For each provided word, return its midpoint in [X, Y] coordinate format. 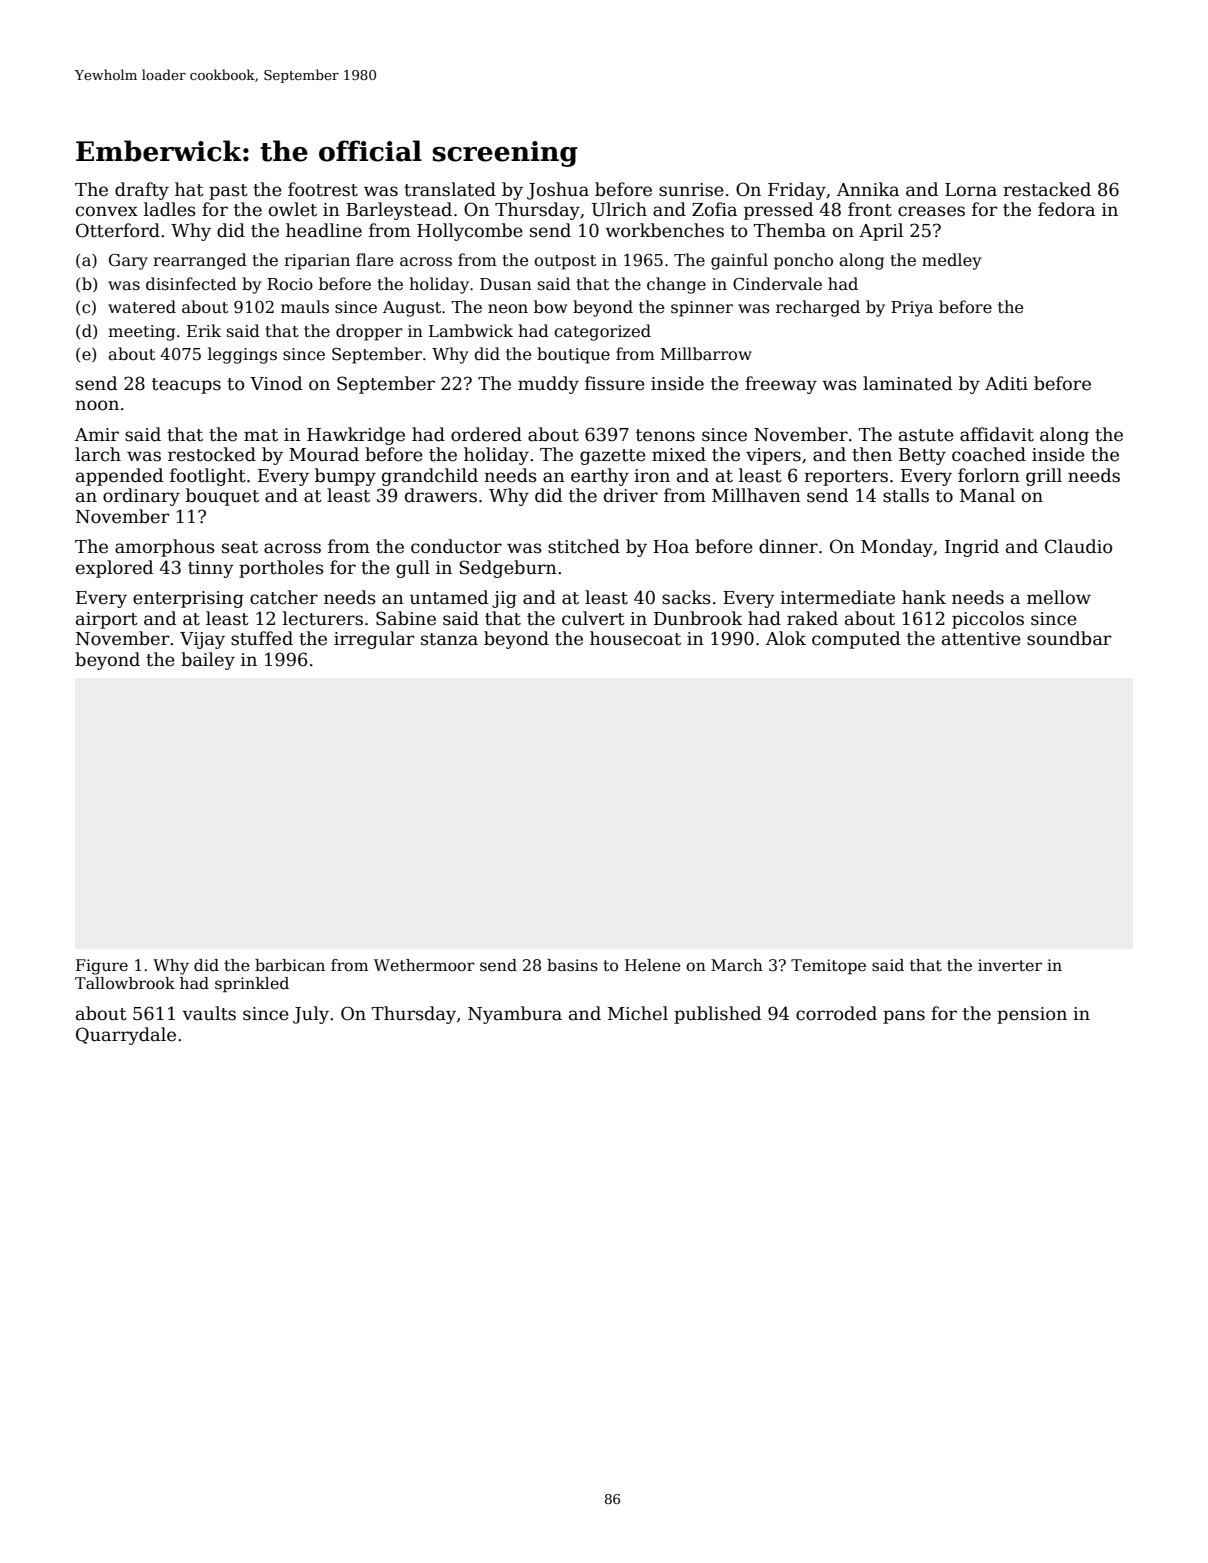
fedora [1066, 209]
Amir [97, 434]
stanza [449, 639]
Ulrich [619, 209]
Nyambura [515, 1015]
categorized [602, 332]
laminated [907, 383]
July [311, 1015]
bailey [208, 661]
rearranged [200, 261]
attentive [981, 639]
